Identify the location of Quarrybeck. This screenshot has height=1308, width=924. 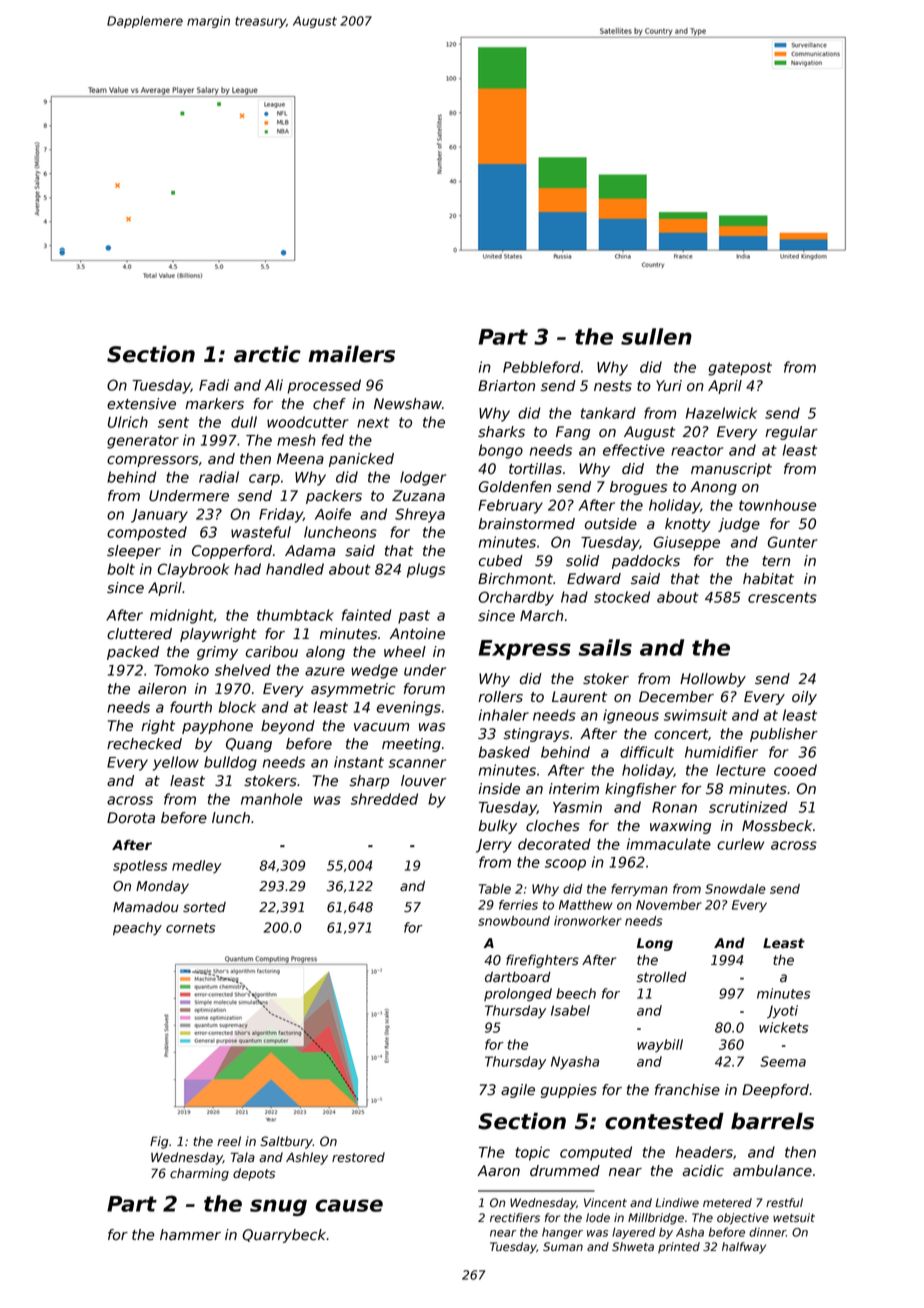
(284, 1236).
